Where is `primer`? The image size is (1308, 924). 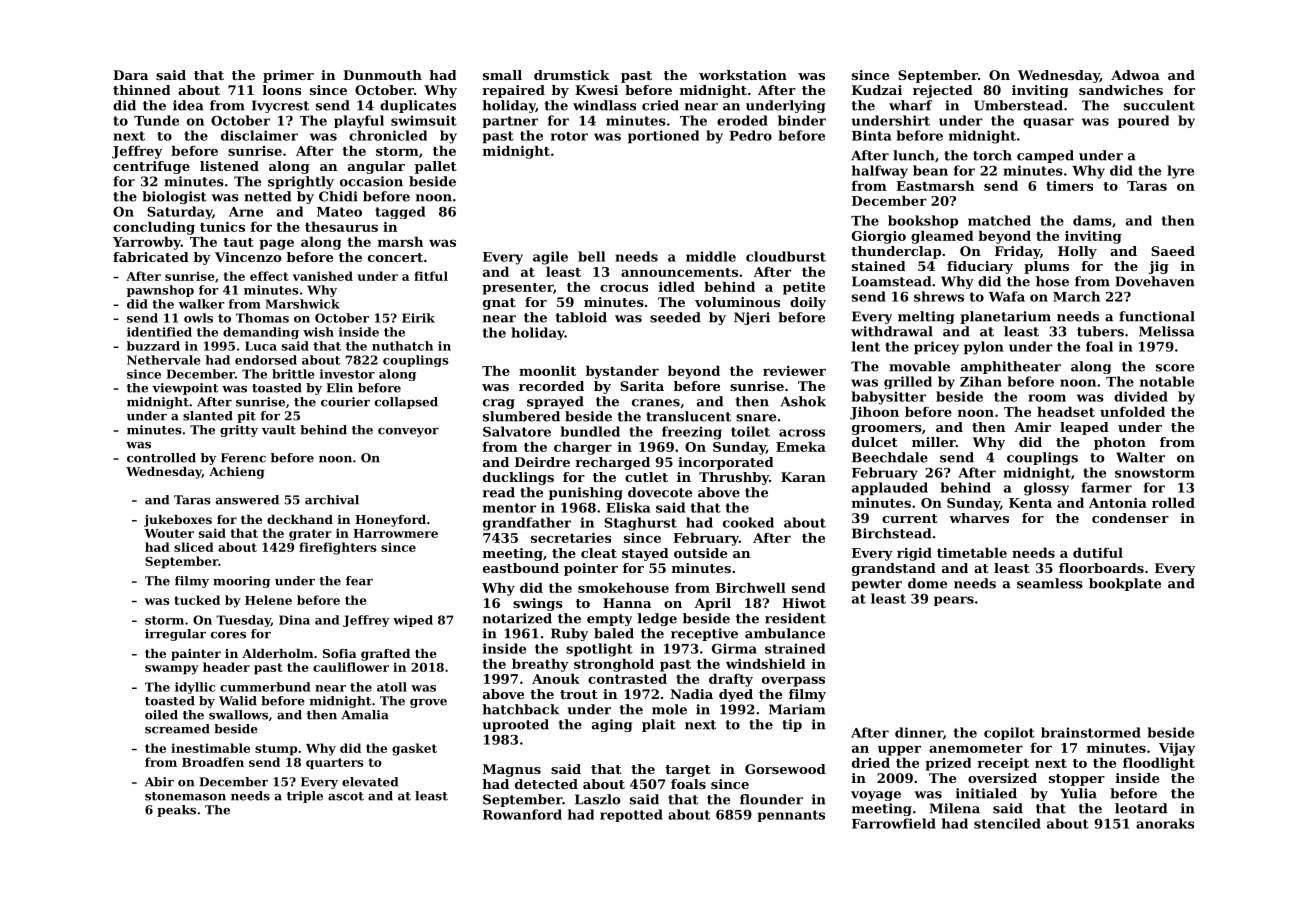
primer is located at coordinates (288, 76).
